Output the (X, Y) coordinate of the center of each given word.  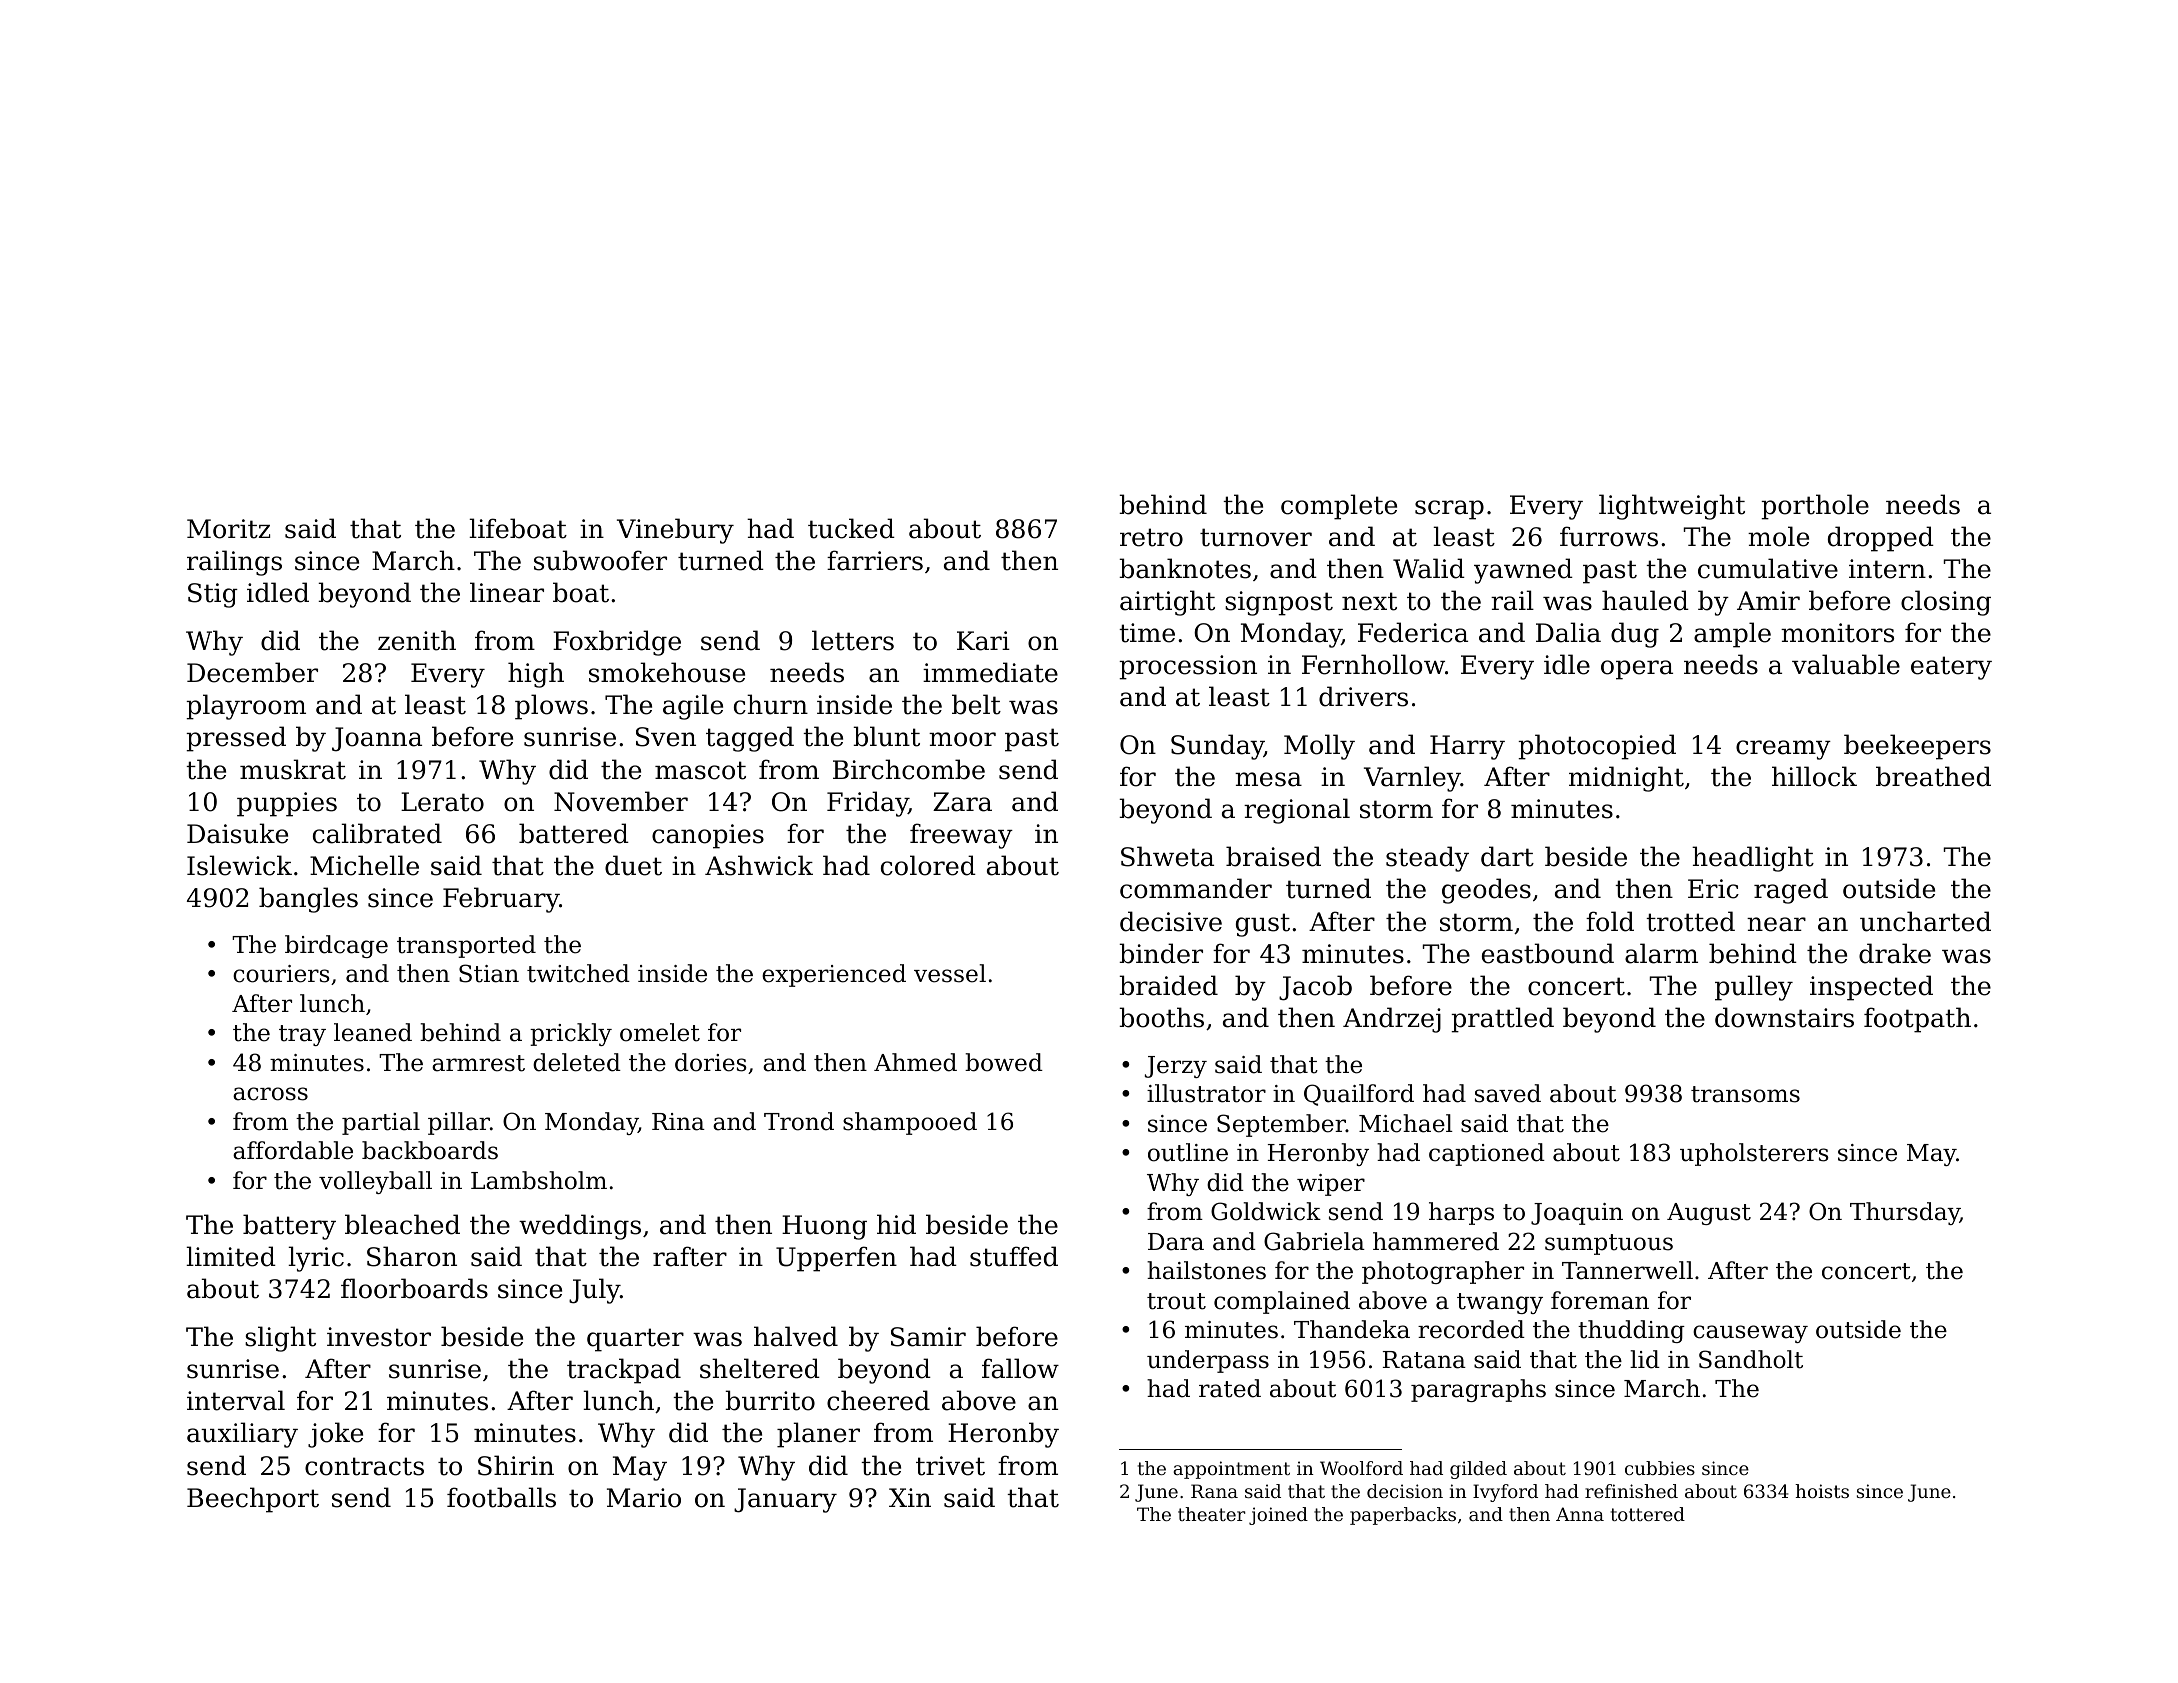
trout (1176, 1301)
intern (1887, 569)
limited (231, 1256)
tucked (851, 528)
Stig (213, 595)
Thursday (1905, 1213)
